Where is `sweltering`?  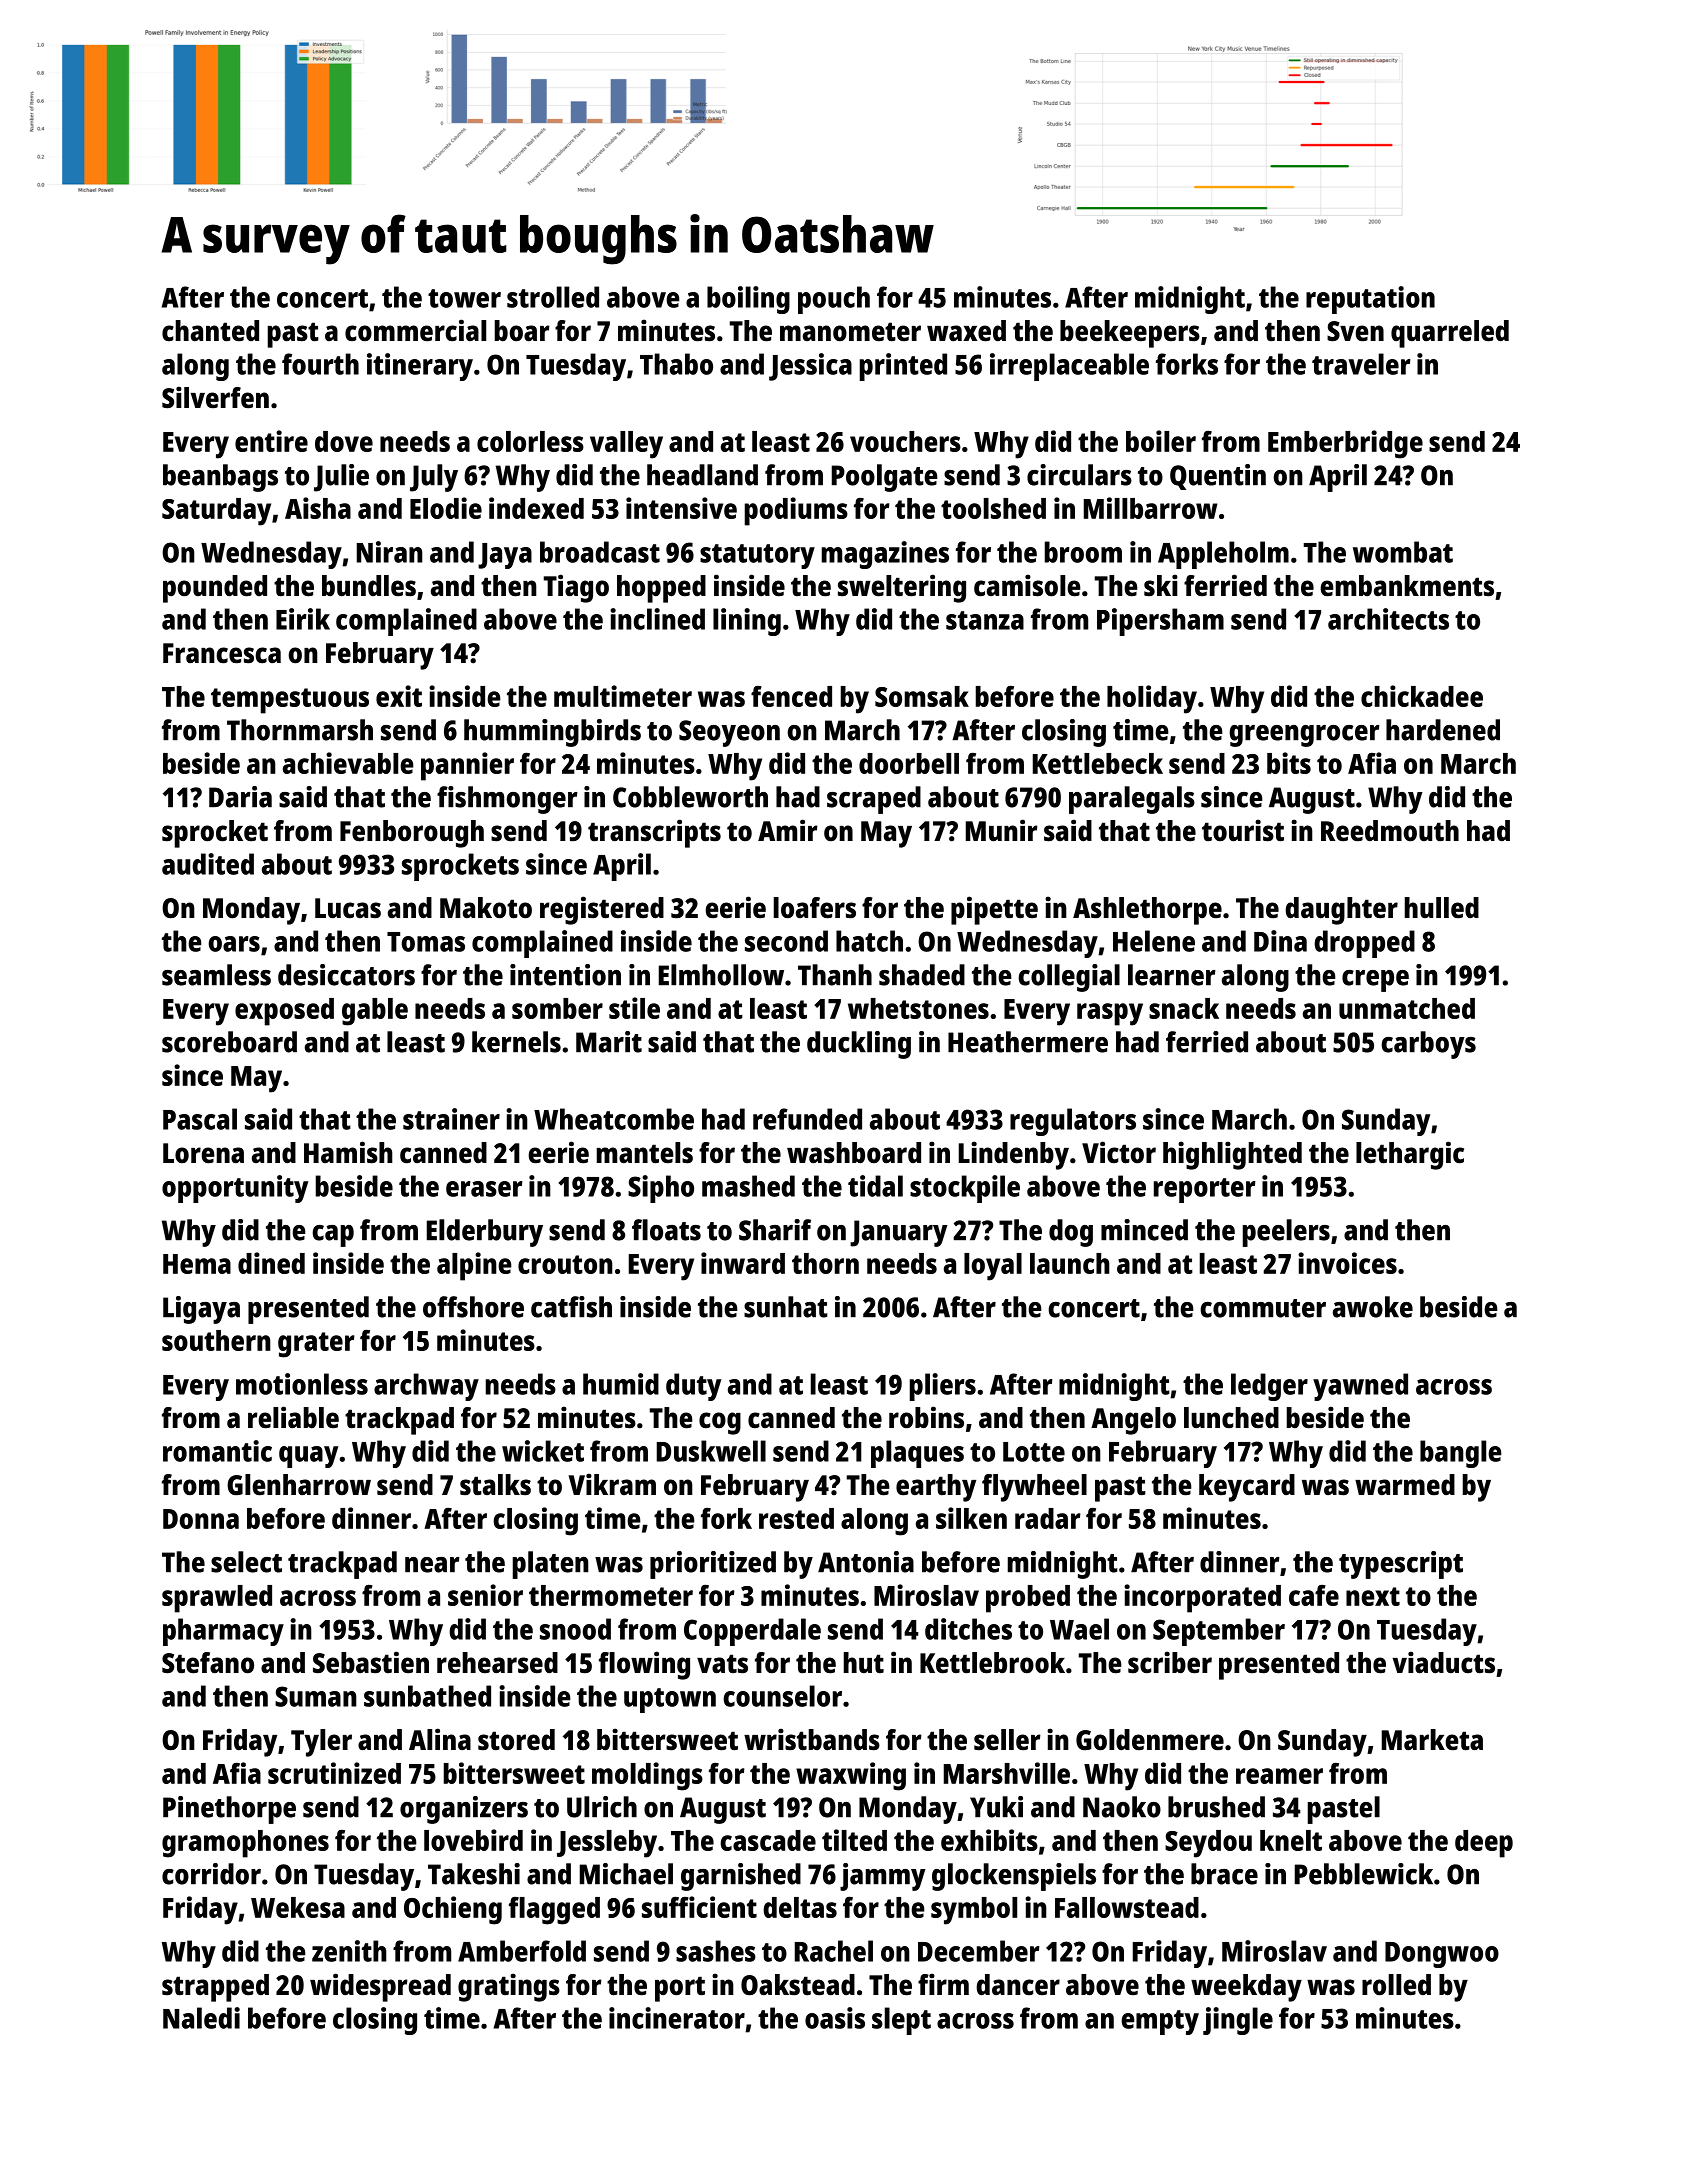 sweltering is located at coordinates (902, 588).
